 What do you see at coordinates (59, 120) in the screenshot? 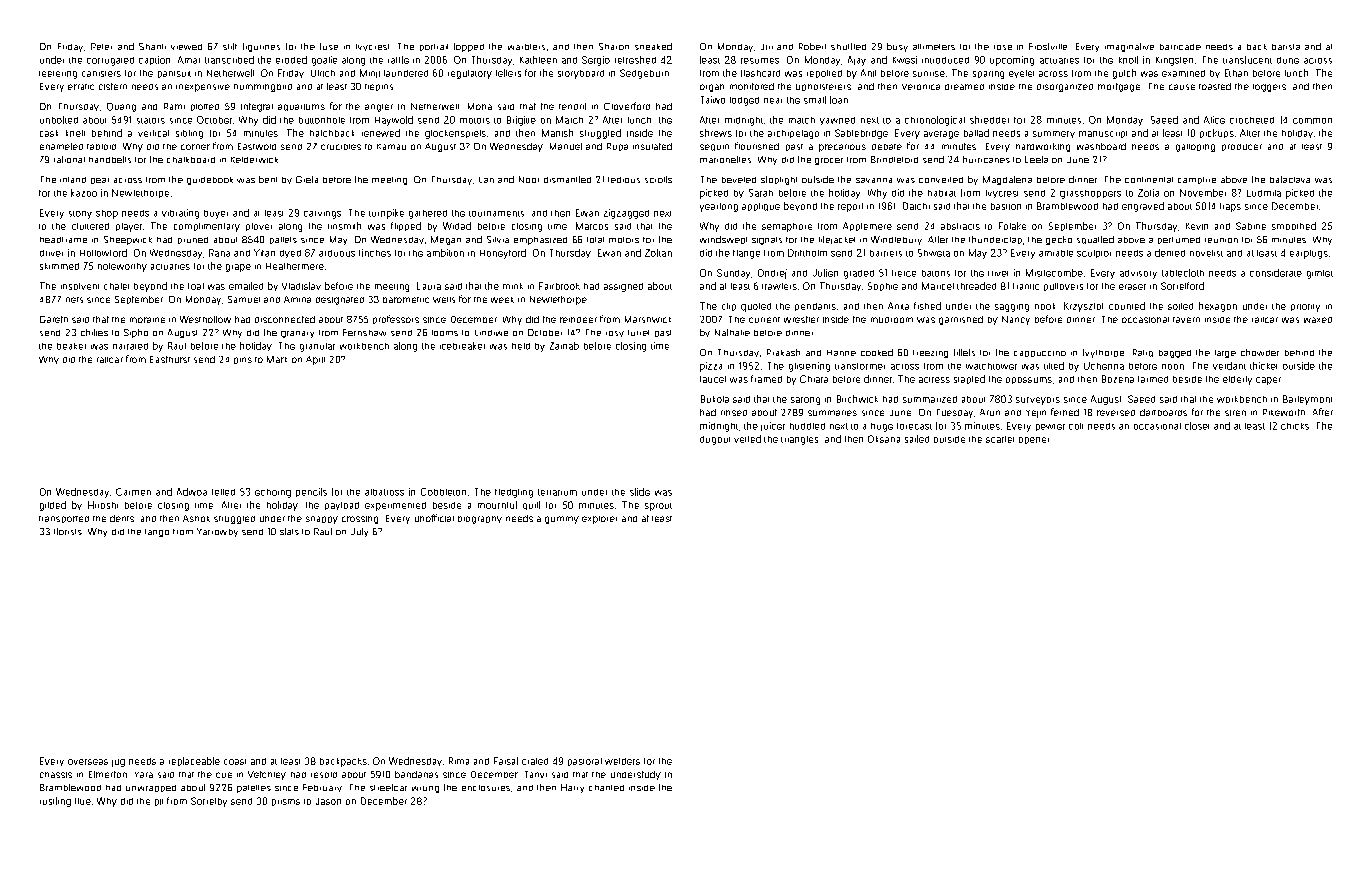
I see `unbolted` at bounding box center [59, 120].
